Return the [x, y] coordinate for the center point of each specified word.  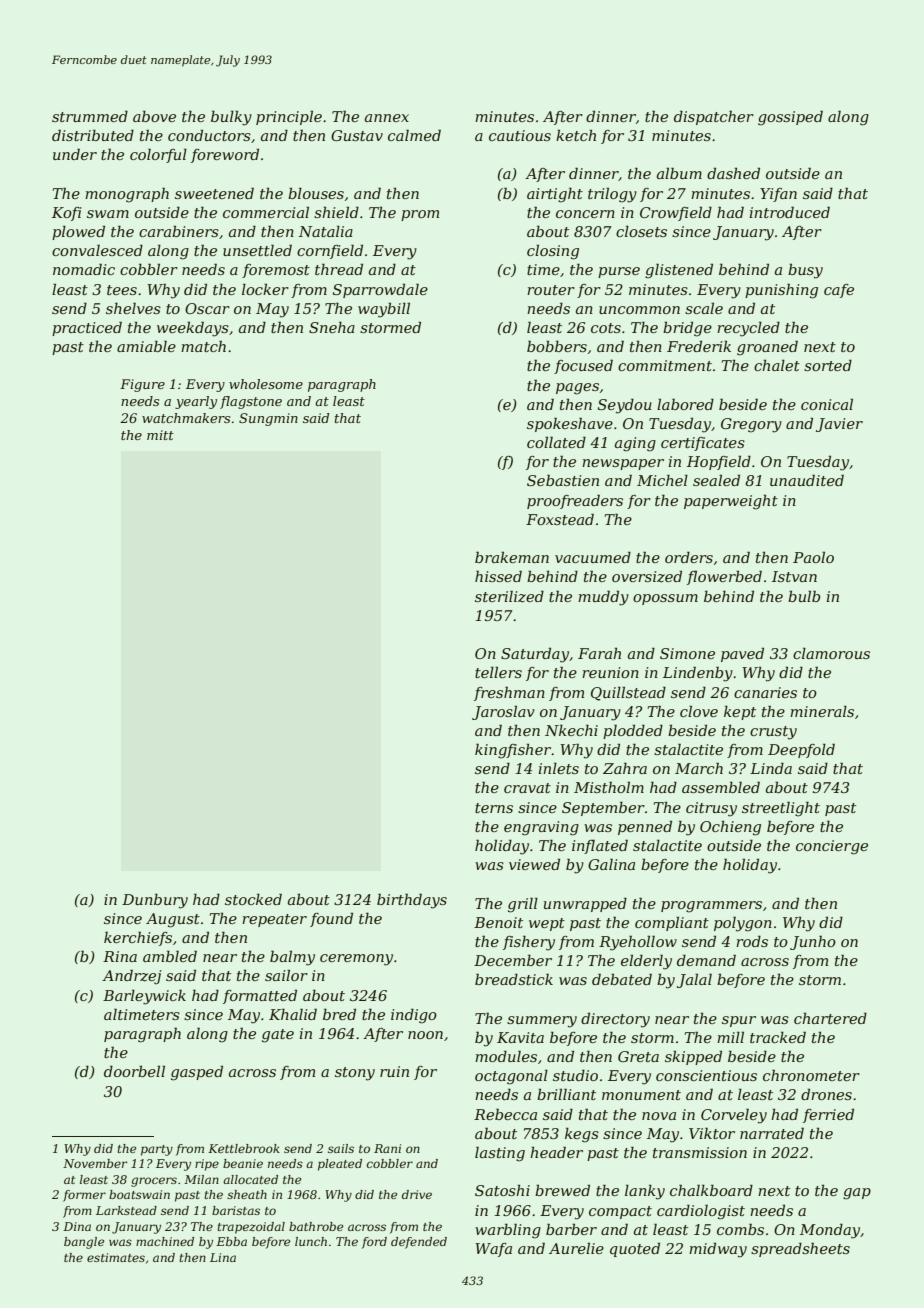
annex [387, 118]
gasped [197, 1073]
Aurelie [576, 1248]
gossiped [790, 118]
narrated [772, 1133]
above [154, 116]
